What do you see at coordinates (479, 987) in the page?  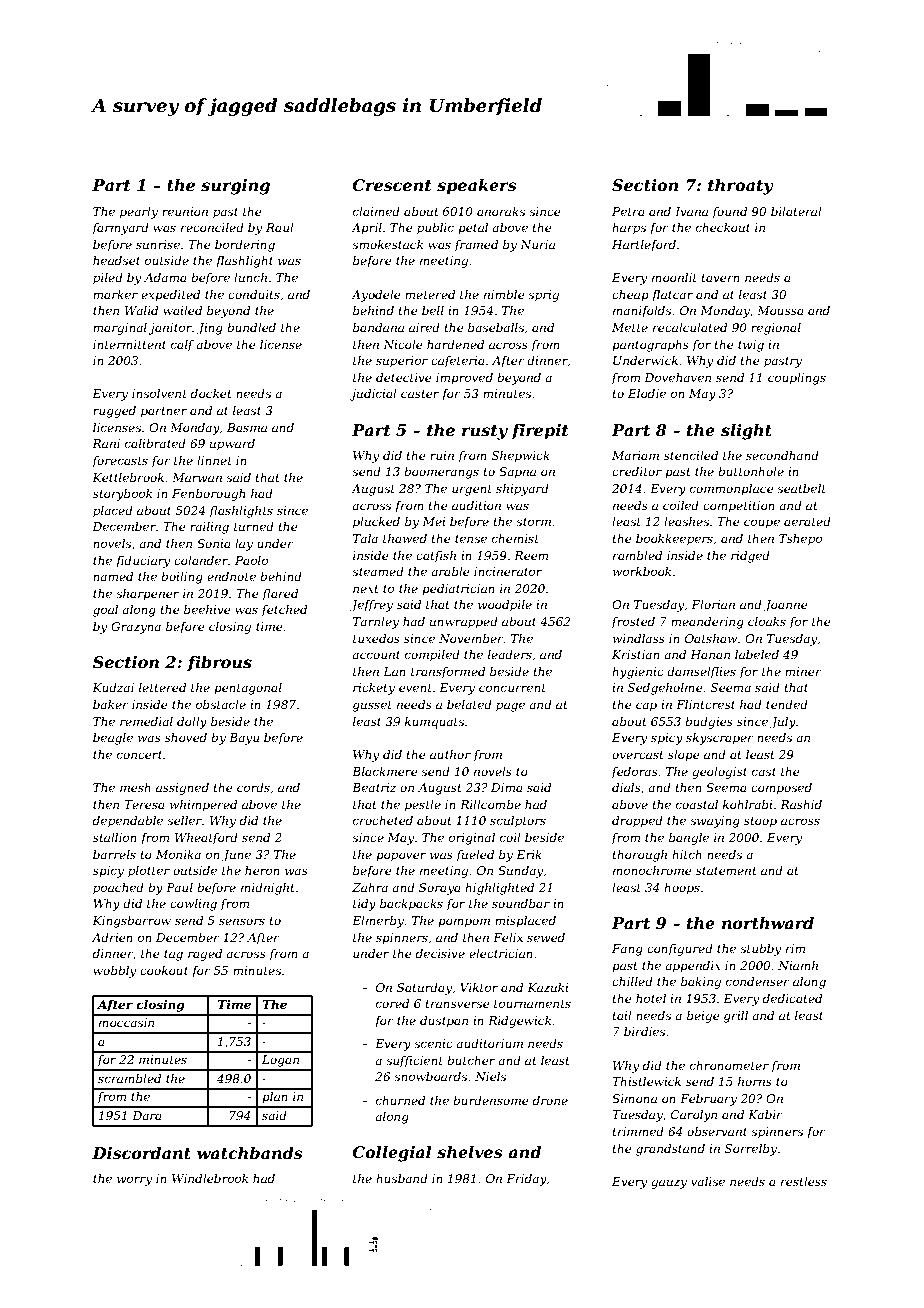 I see `Viktor` at bounding box center [479, 987].
